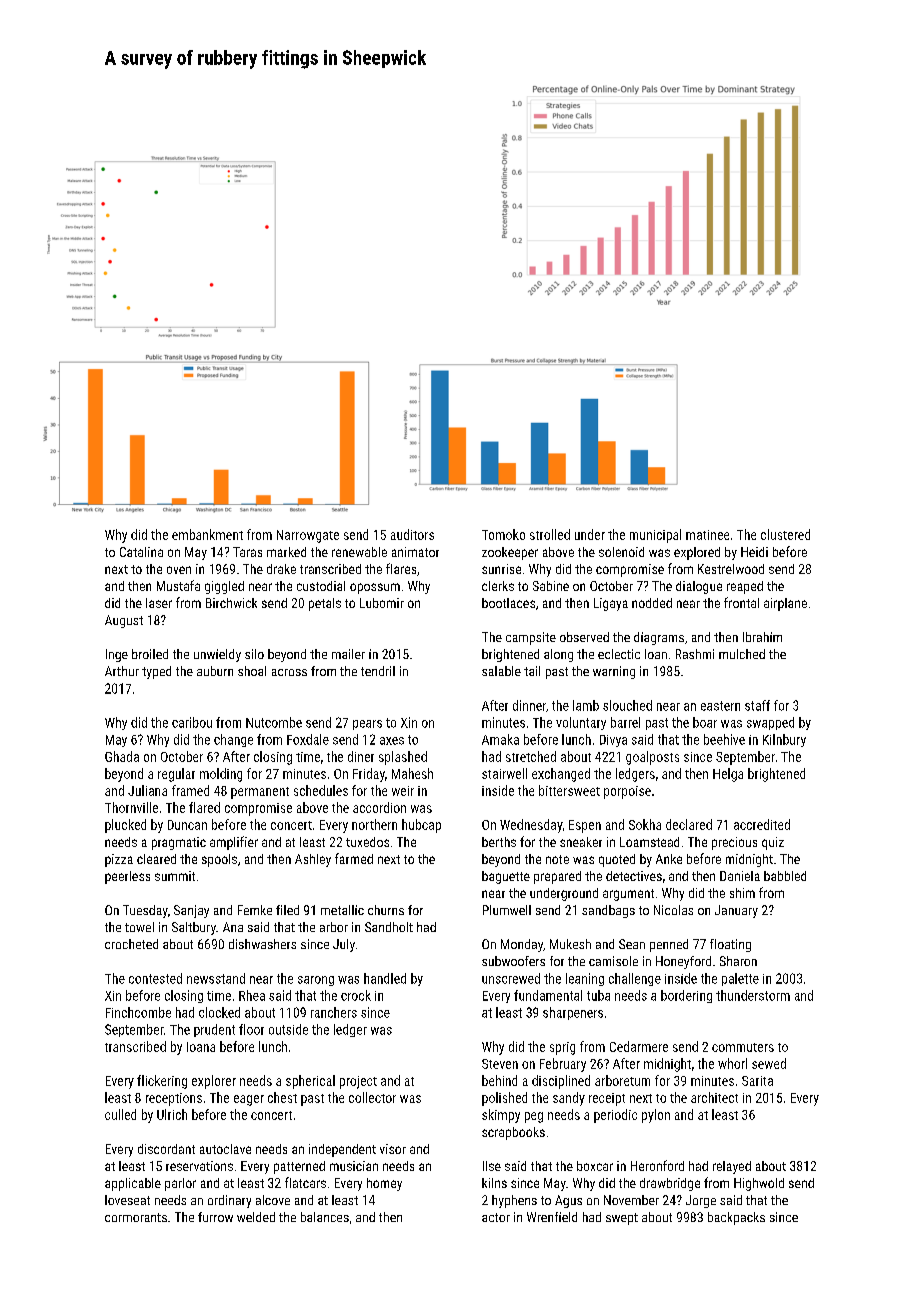 The height and width of the screenshot is (1308, 924). I want to click on zookeeper, so click(510, 553).
